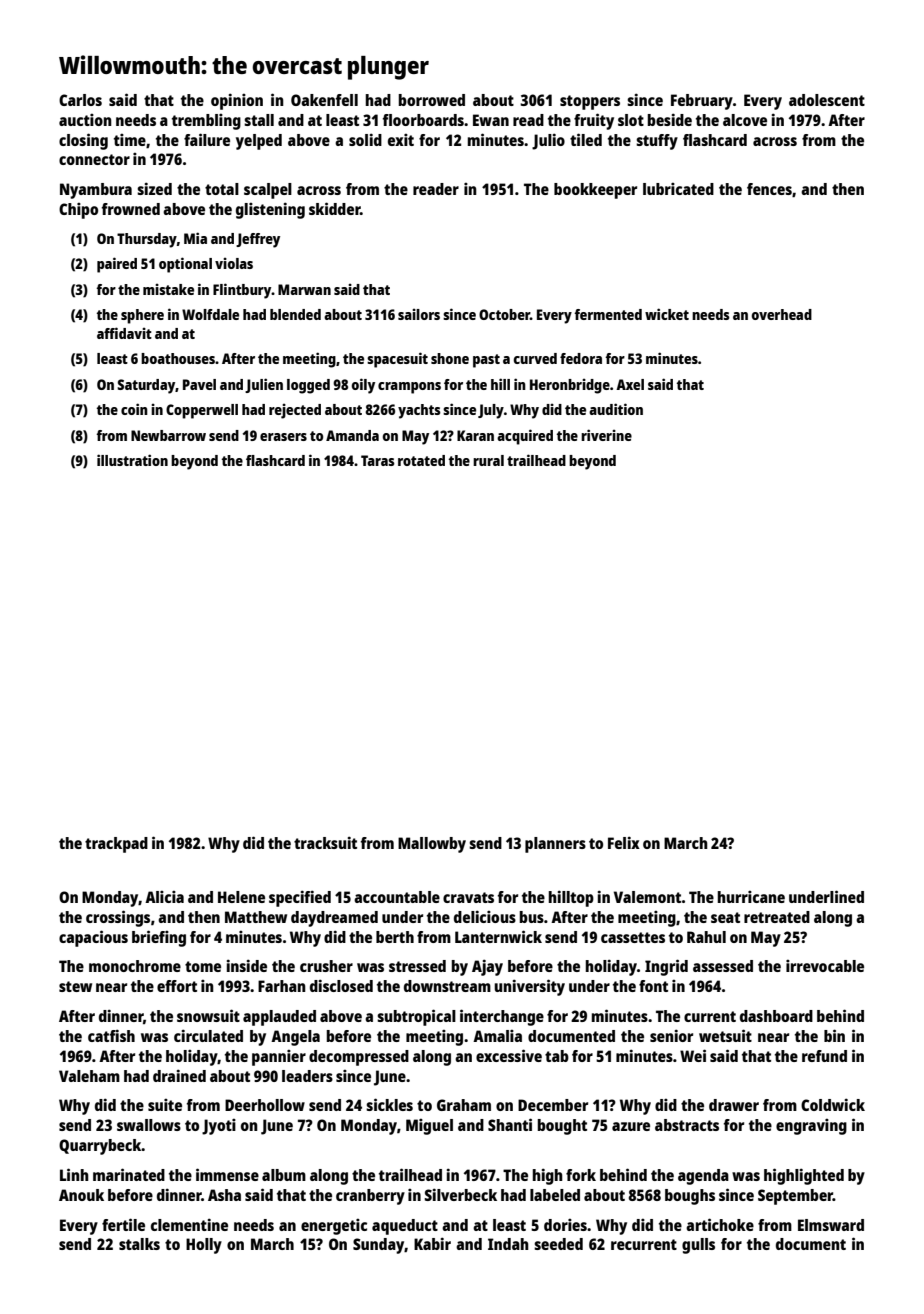  I want to click on wicket, so click(667, 314).
